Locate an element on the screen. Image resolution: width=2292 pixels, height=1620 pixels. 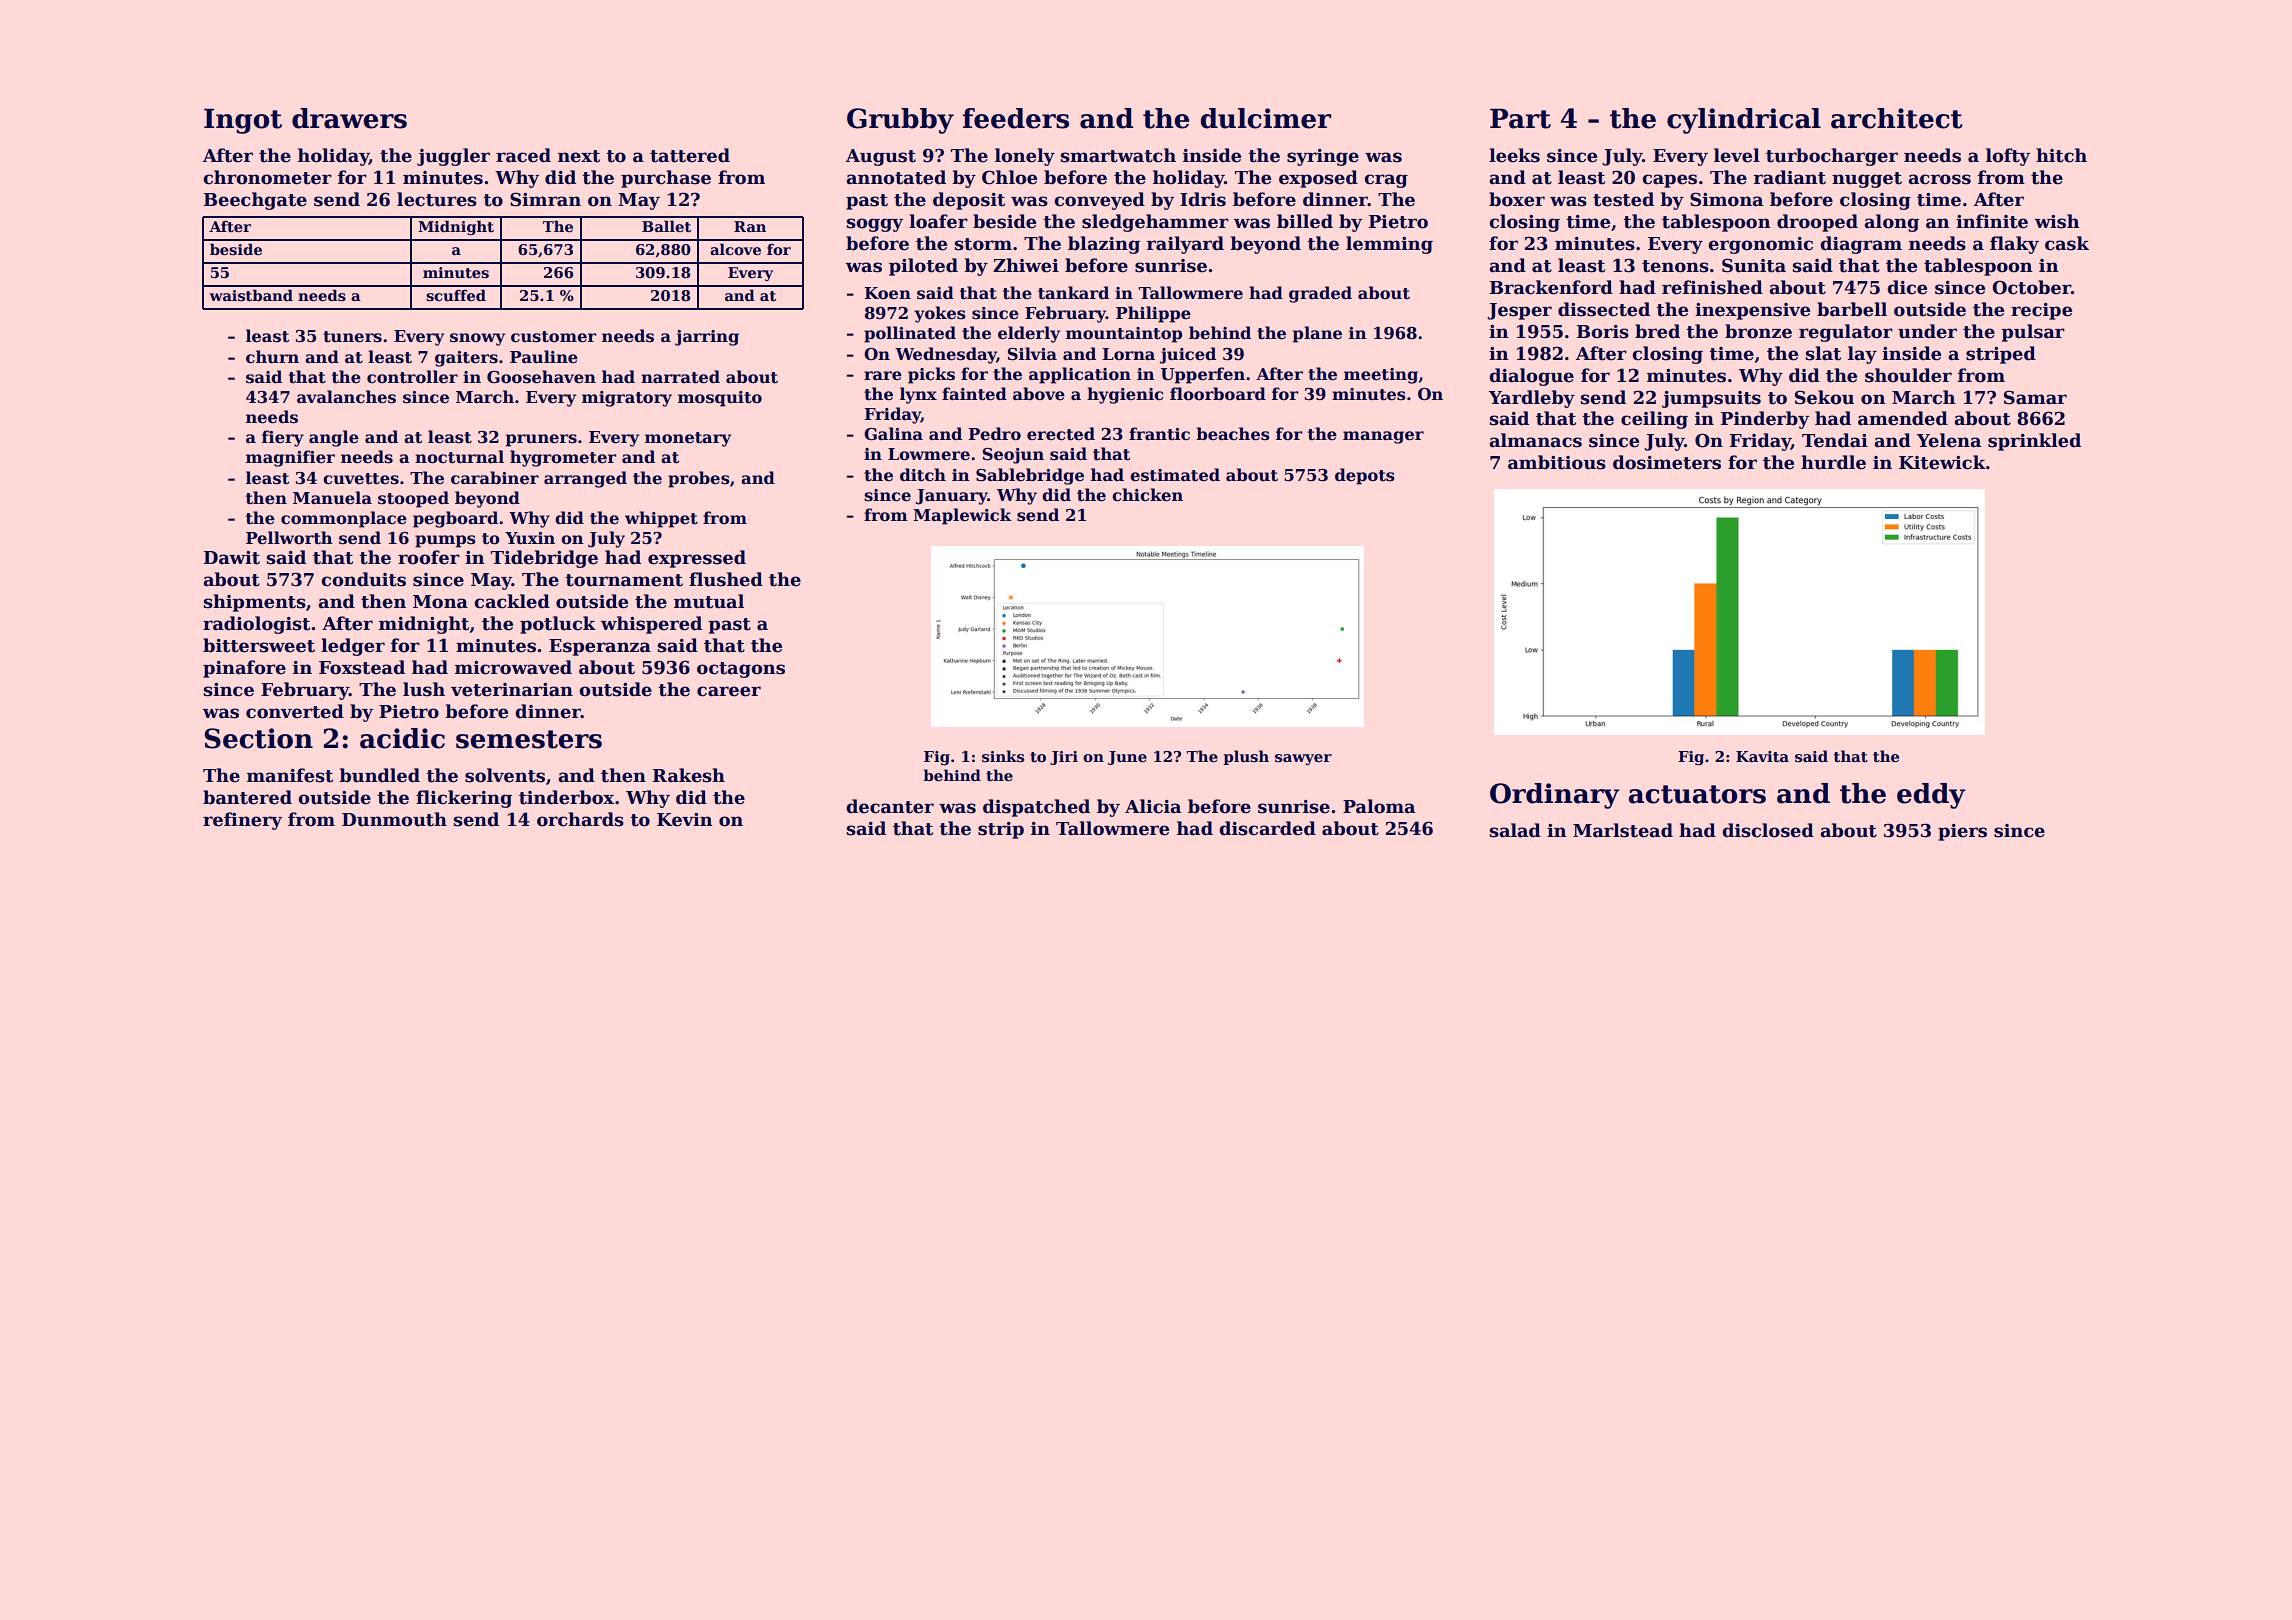
avalanches is located at coordinates (346, 397).
